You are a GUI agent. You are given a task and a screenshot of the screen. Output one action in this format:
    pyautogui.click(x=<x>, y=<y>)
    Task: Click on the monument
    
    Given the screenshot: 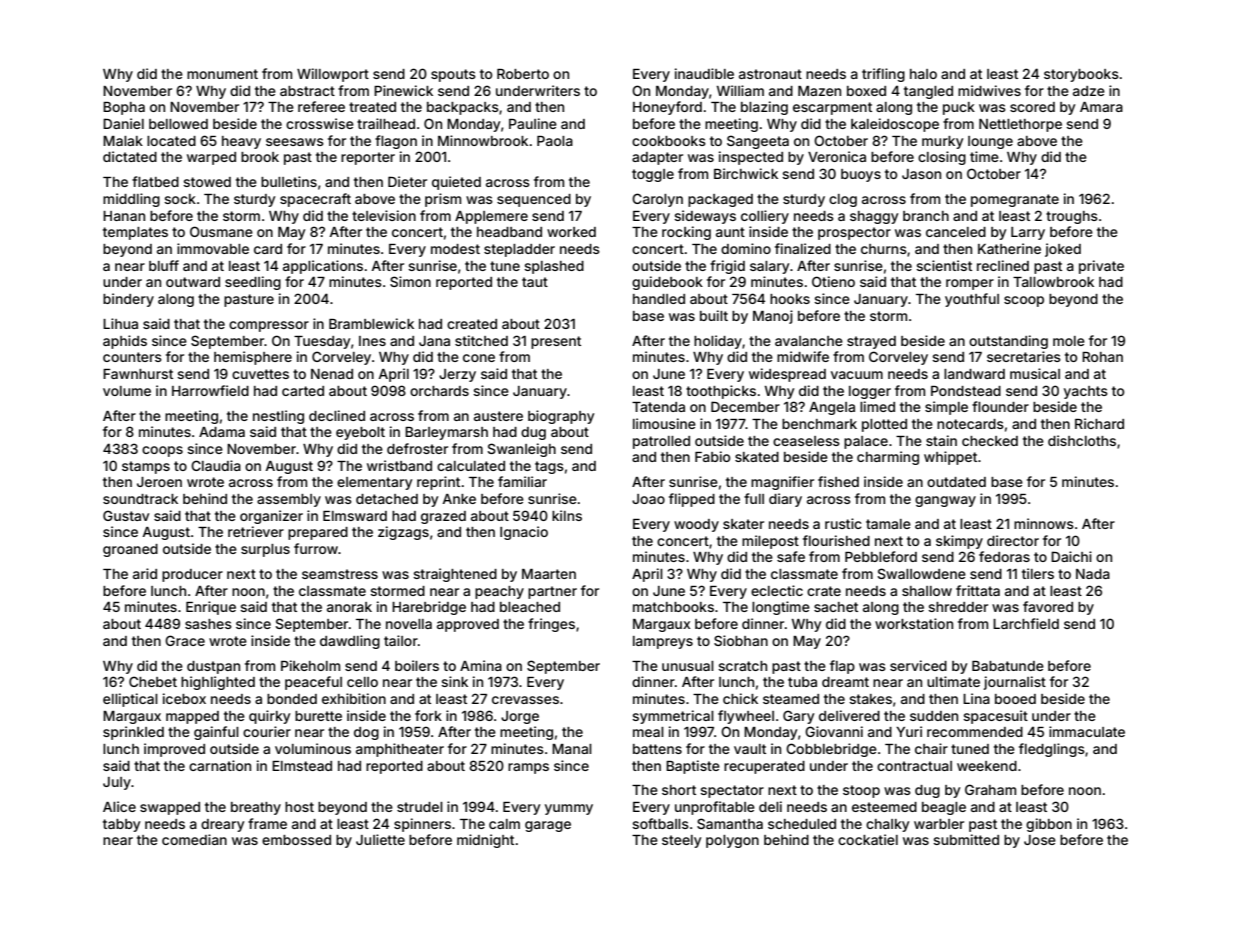 What is the action you would take?
    pyautogui.click(x=222, y=74)
